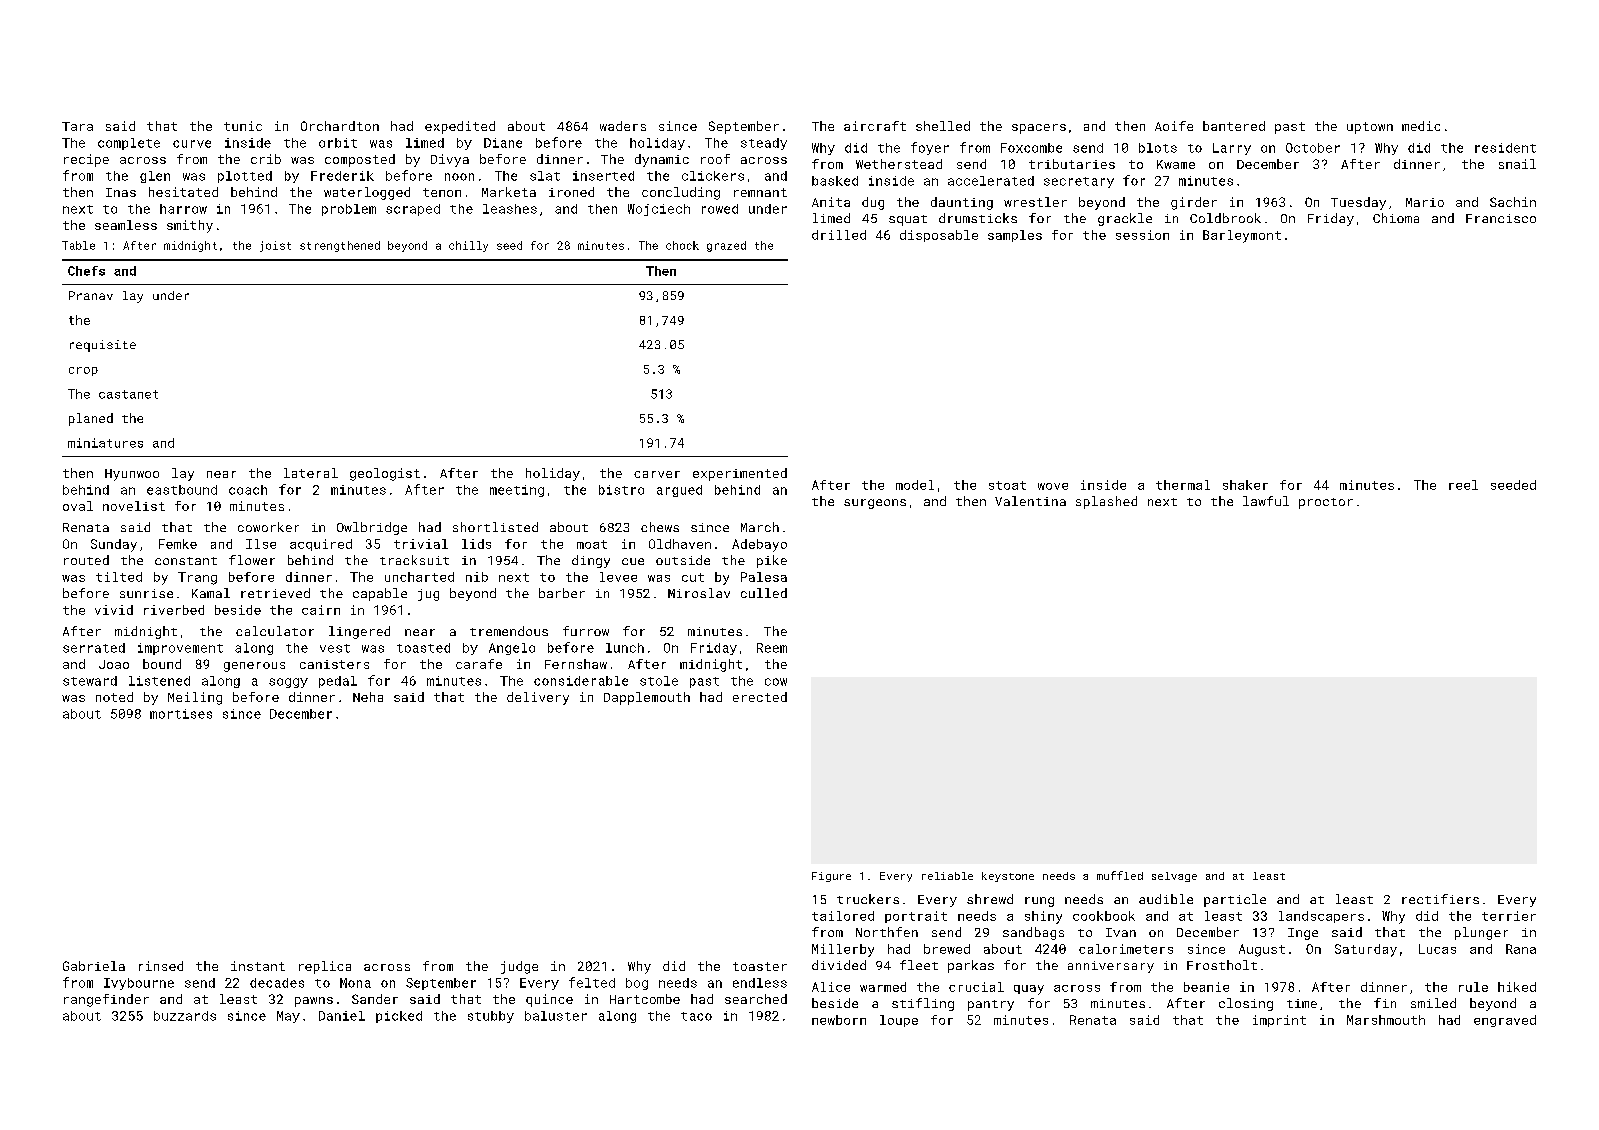 Image resolution: width=1599 pixels, height=1130 pixels. Describe the element at coordinates (1440, 899) in the screenshot. I see `rectifiers` at that location.
